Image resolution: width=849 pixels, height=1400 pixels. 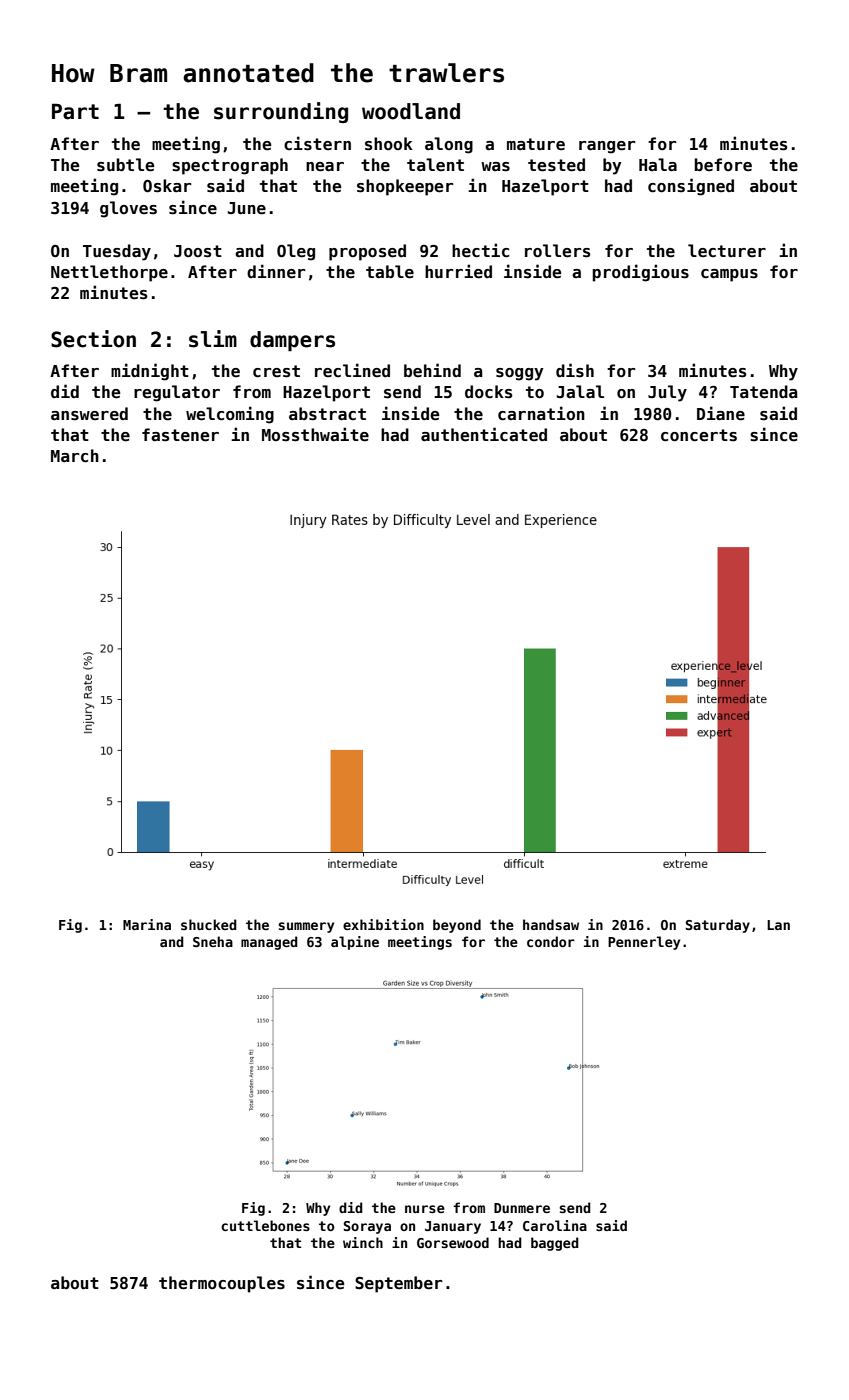 I want to click on Pennerley, so click(x=644, y=943).
